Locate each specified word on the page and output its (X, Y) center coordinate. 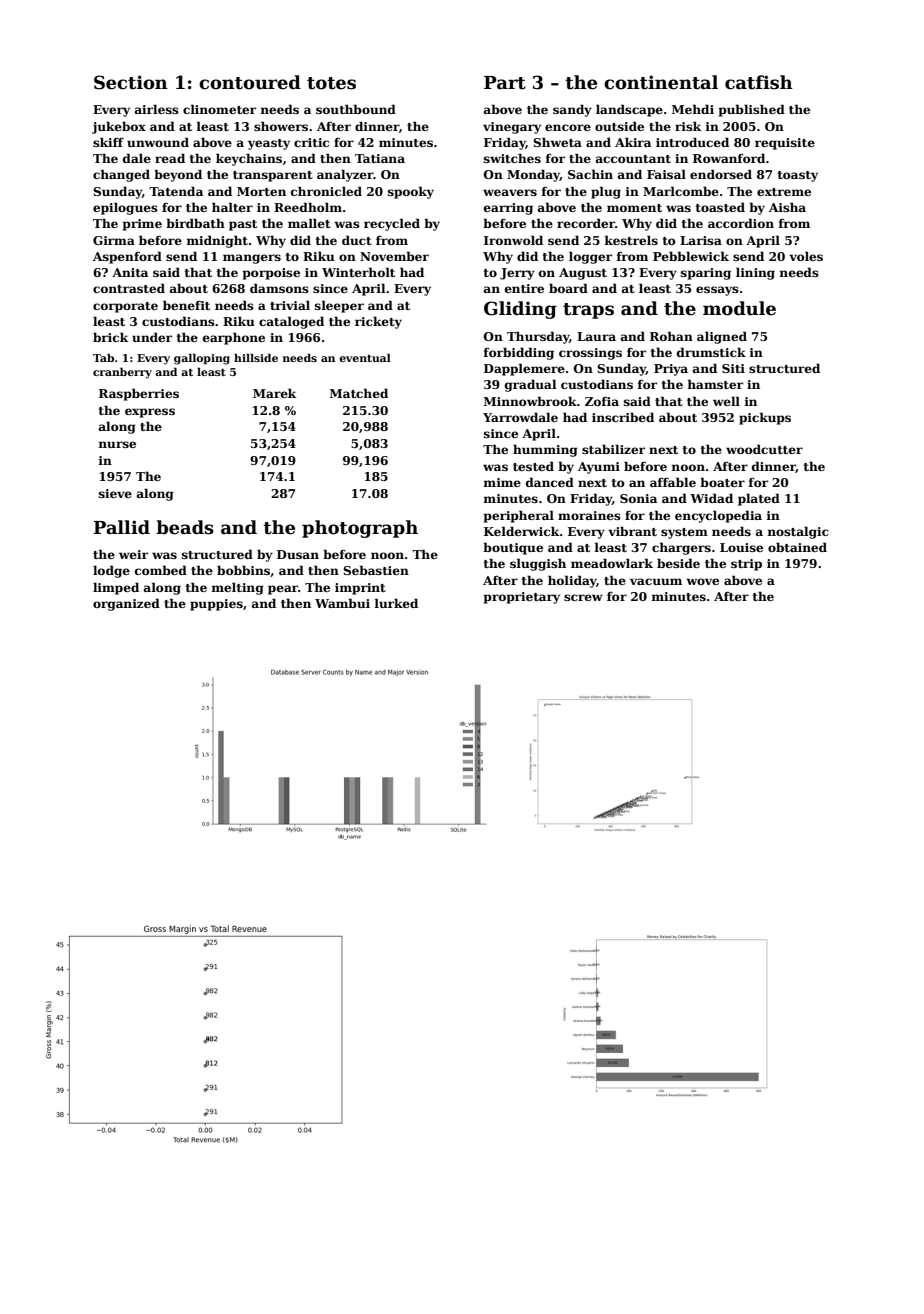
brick (110, 337)
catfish (759, 82)
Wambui (342, 603)
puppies (216, 605)
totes (331, 83)
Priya (671, 370)
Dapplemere (524, 369)
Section (131, 82)
